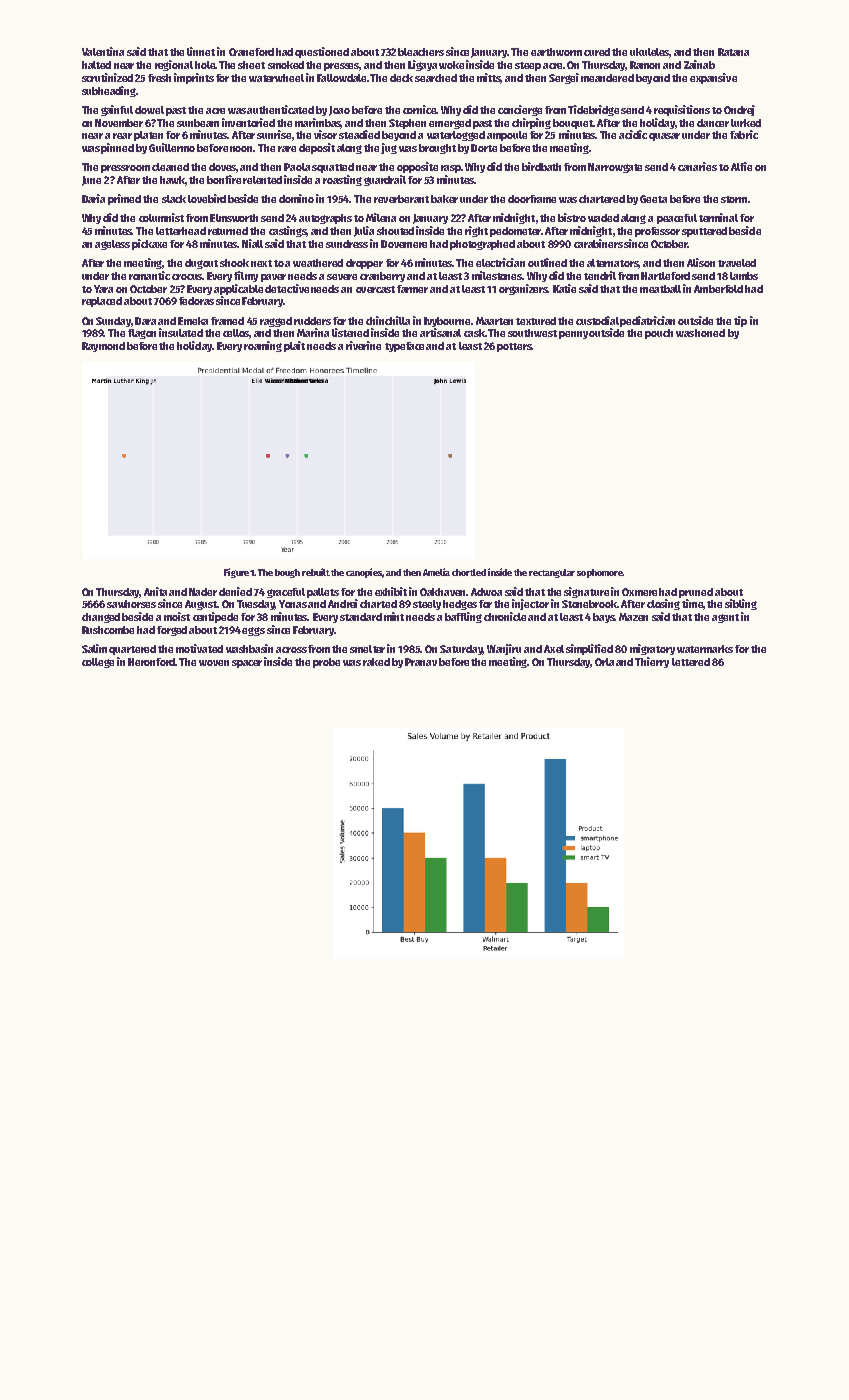 Image resolution: width=849 pixels, height=1400 pixels. What do you see at coordinates (251, 65) in the screenshot?
I see `sheet` at bounding box center [251, 65].
